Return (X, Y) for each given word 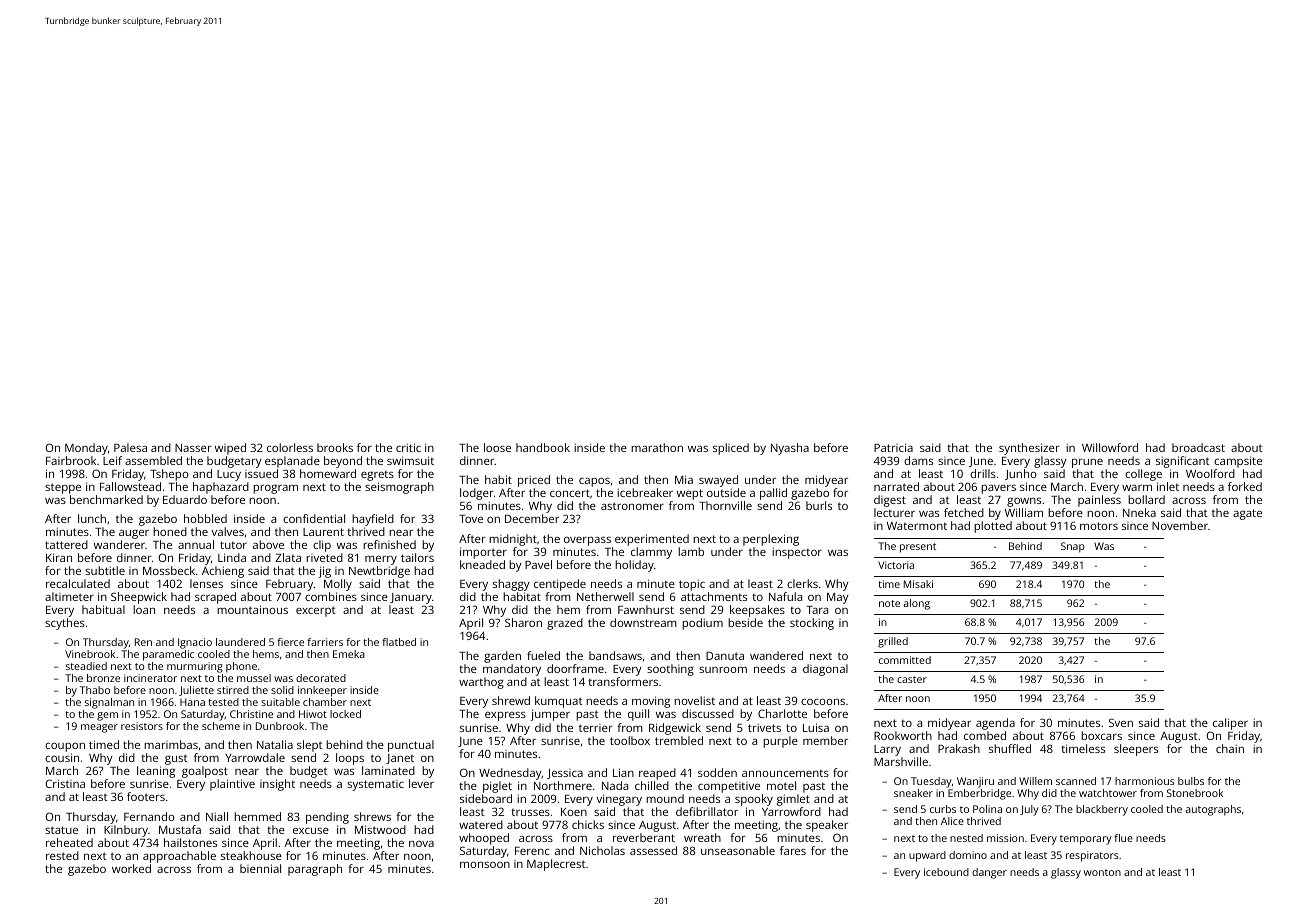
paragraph (315, 870)
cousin (62, 757)
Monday (86, 449)
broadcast (1198, 447)
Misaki (918, 584)
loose (497, 447)
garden (502, 657)
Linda (232, 557)
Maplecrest (556, 865)
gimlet (793, 800)
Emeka (349, 654)
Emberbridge (979, 794)
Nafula (785, 596)
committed (905, 660)
